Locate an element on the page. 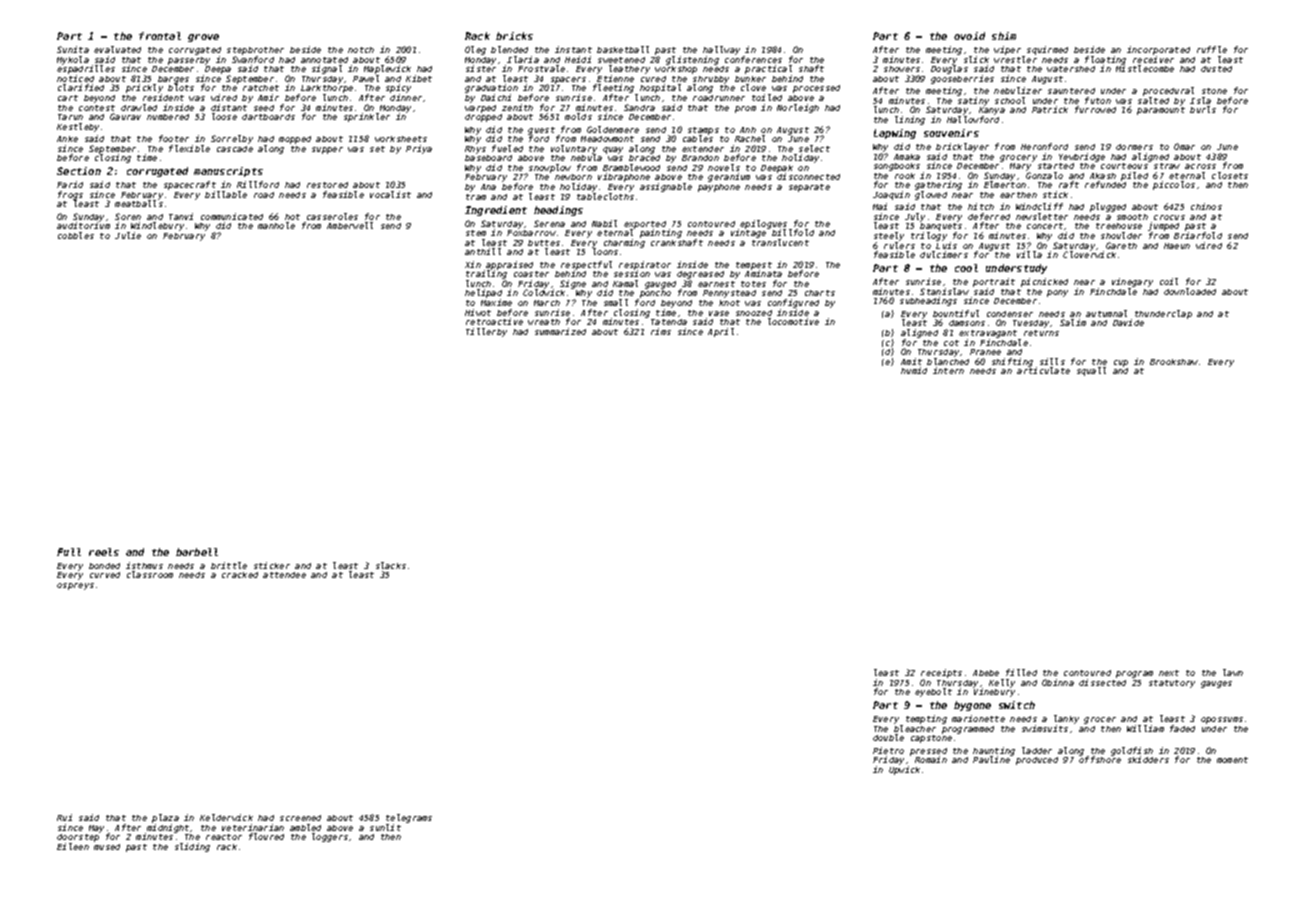 This document has width=1308, height=924. wreath is located at coordinates (544, 322).
